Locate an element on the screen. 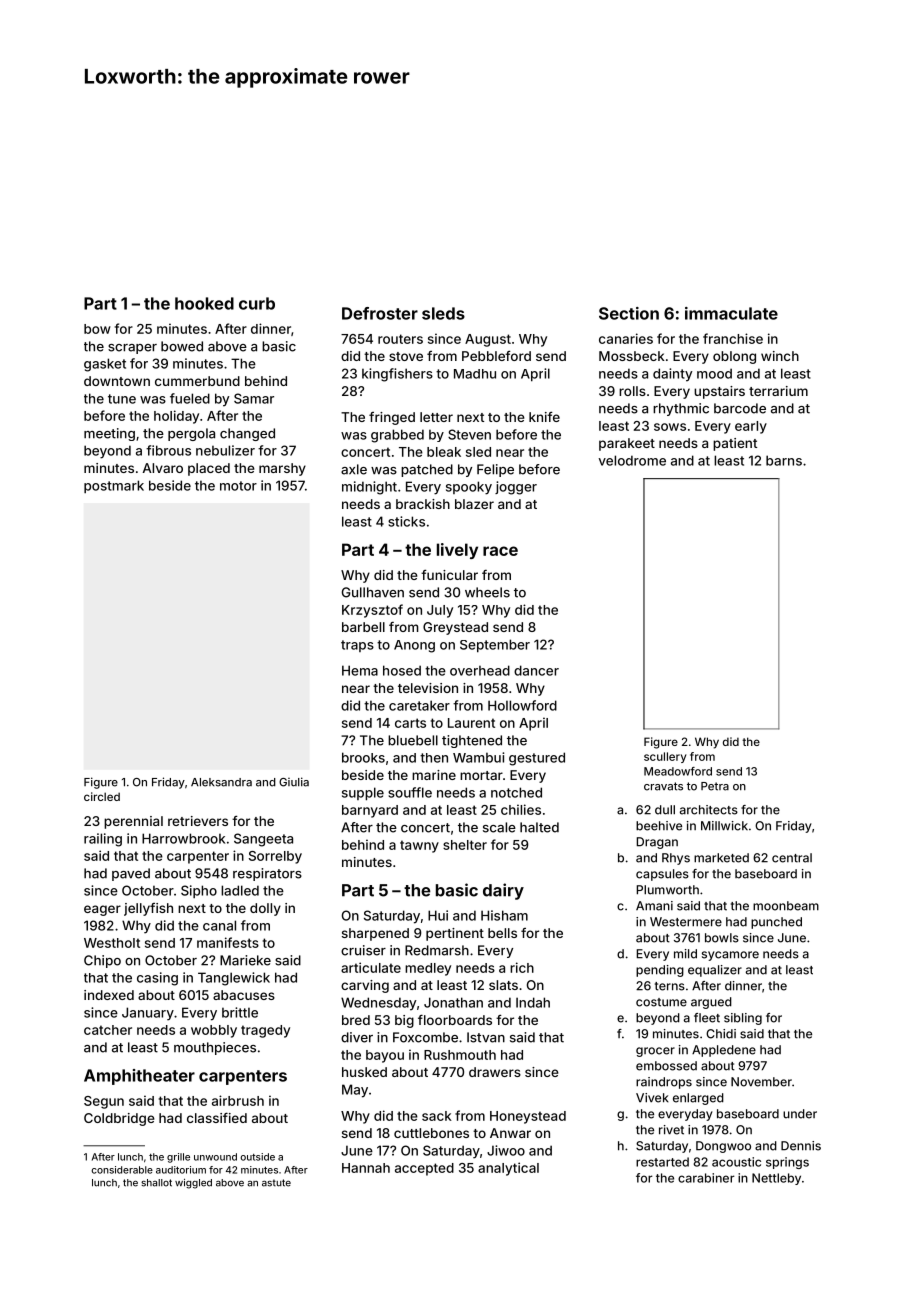  wiggled is located at coordinates (193, 1184).
